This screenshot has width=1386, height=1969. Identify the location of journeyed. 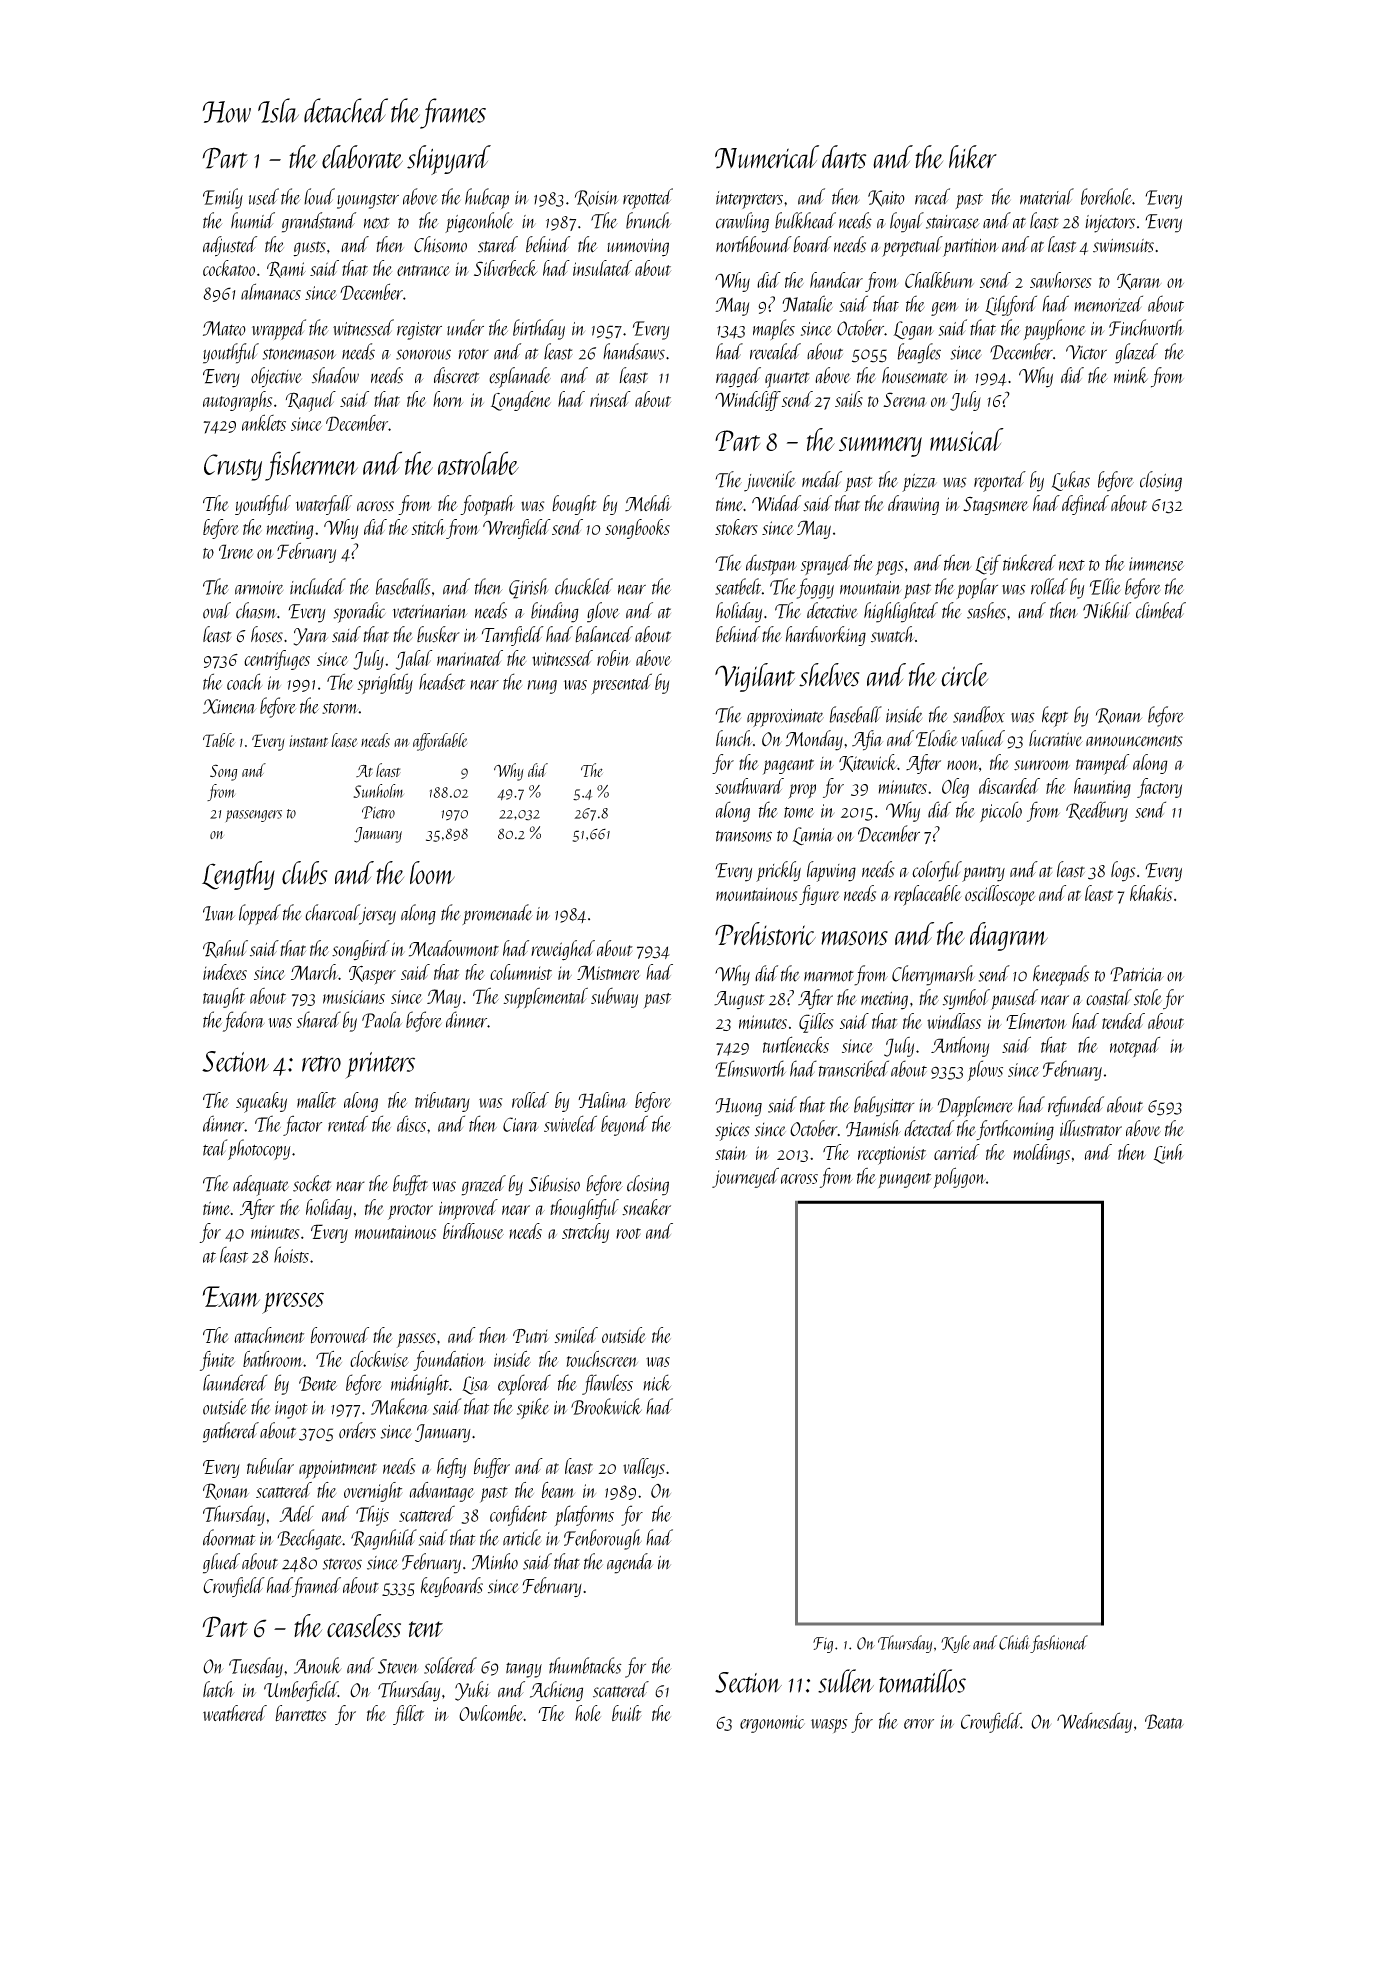
(745, 1177).
